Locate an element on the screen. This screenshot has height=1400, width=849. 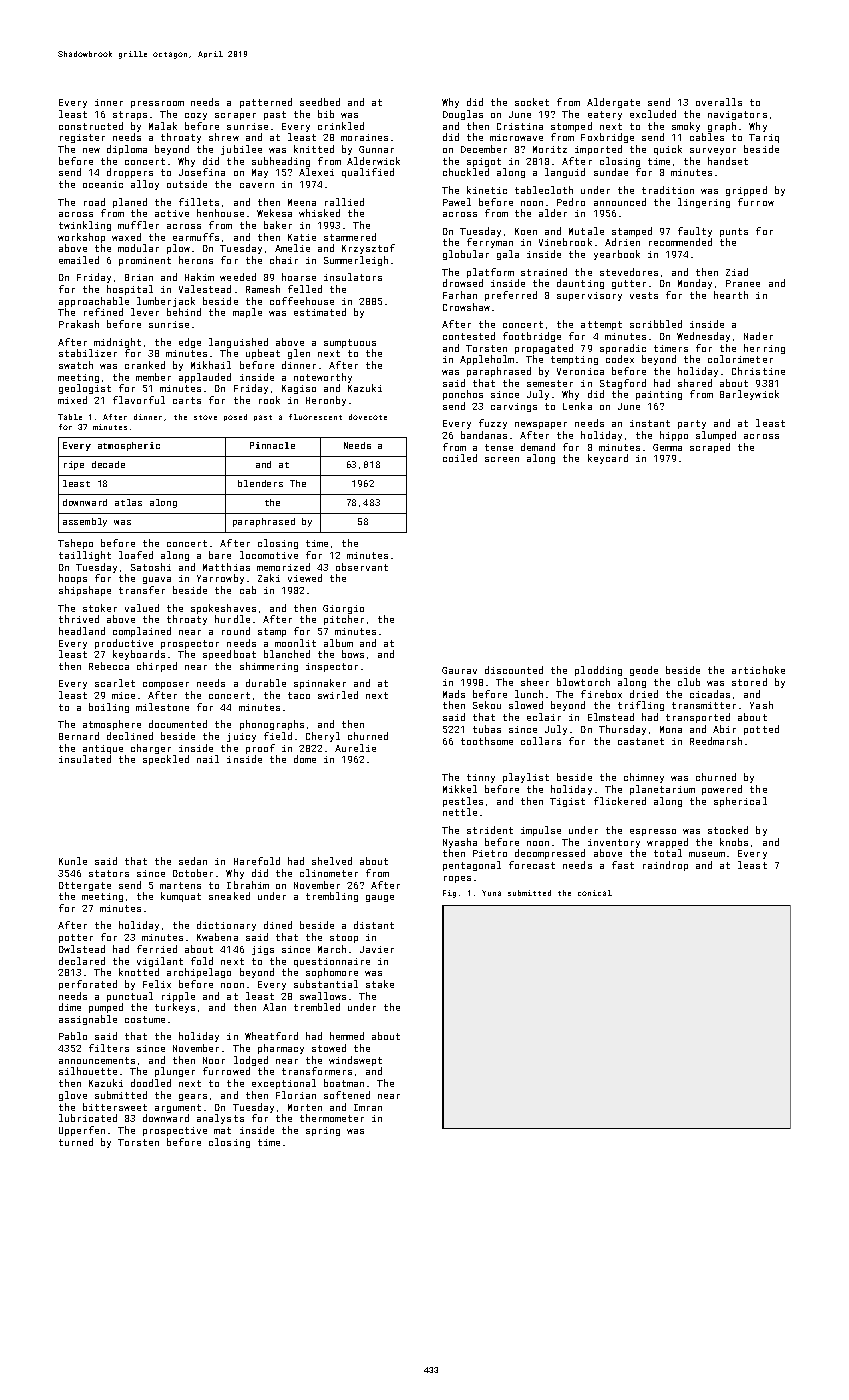
Zaki is located at coordinates (269, 578).
